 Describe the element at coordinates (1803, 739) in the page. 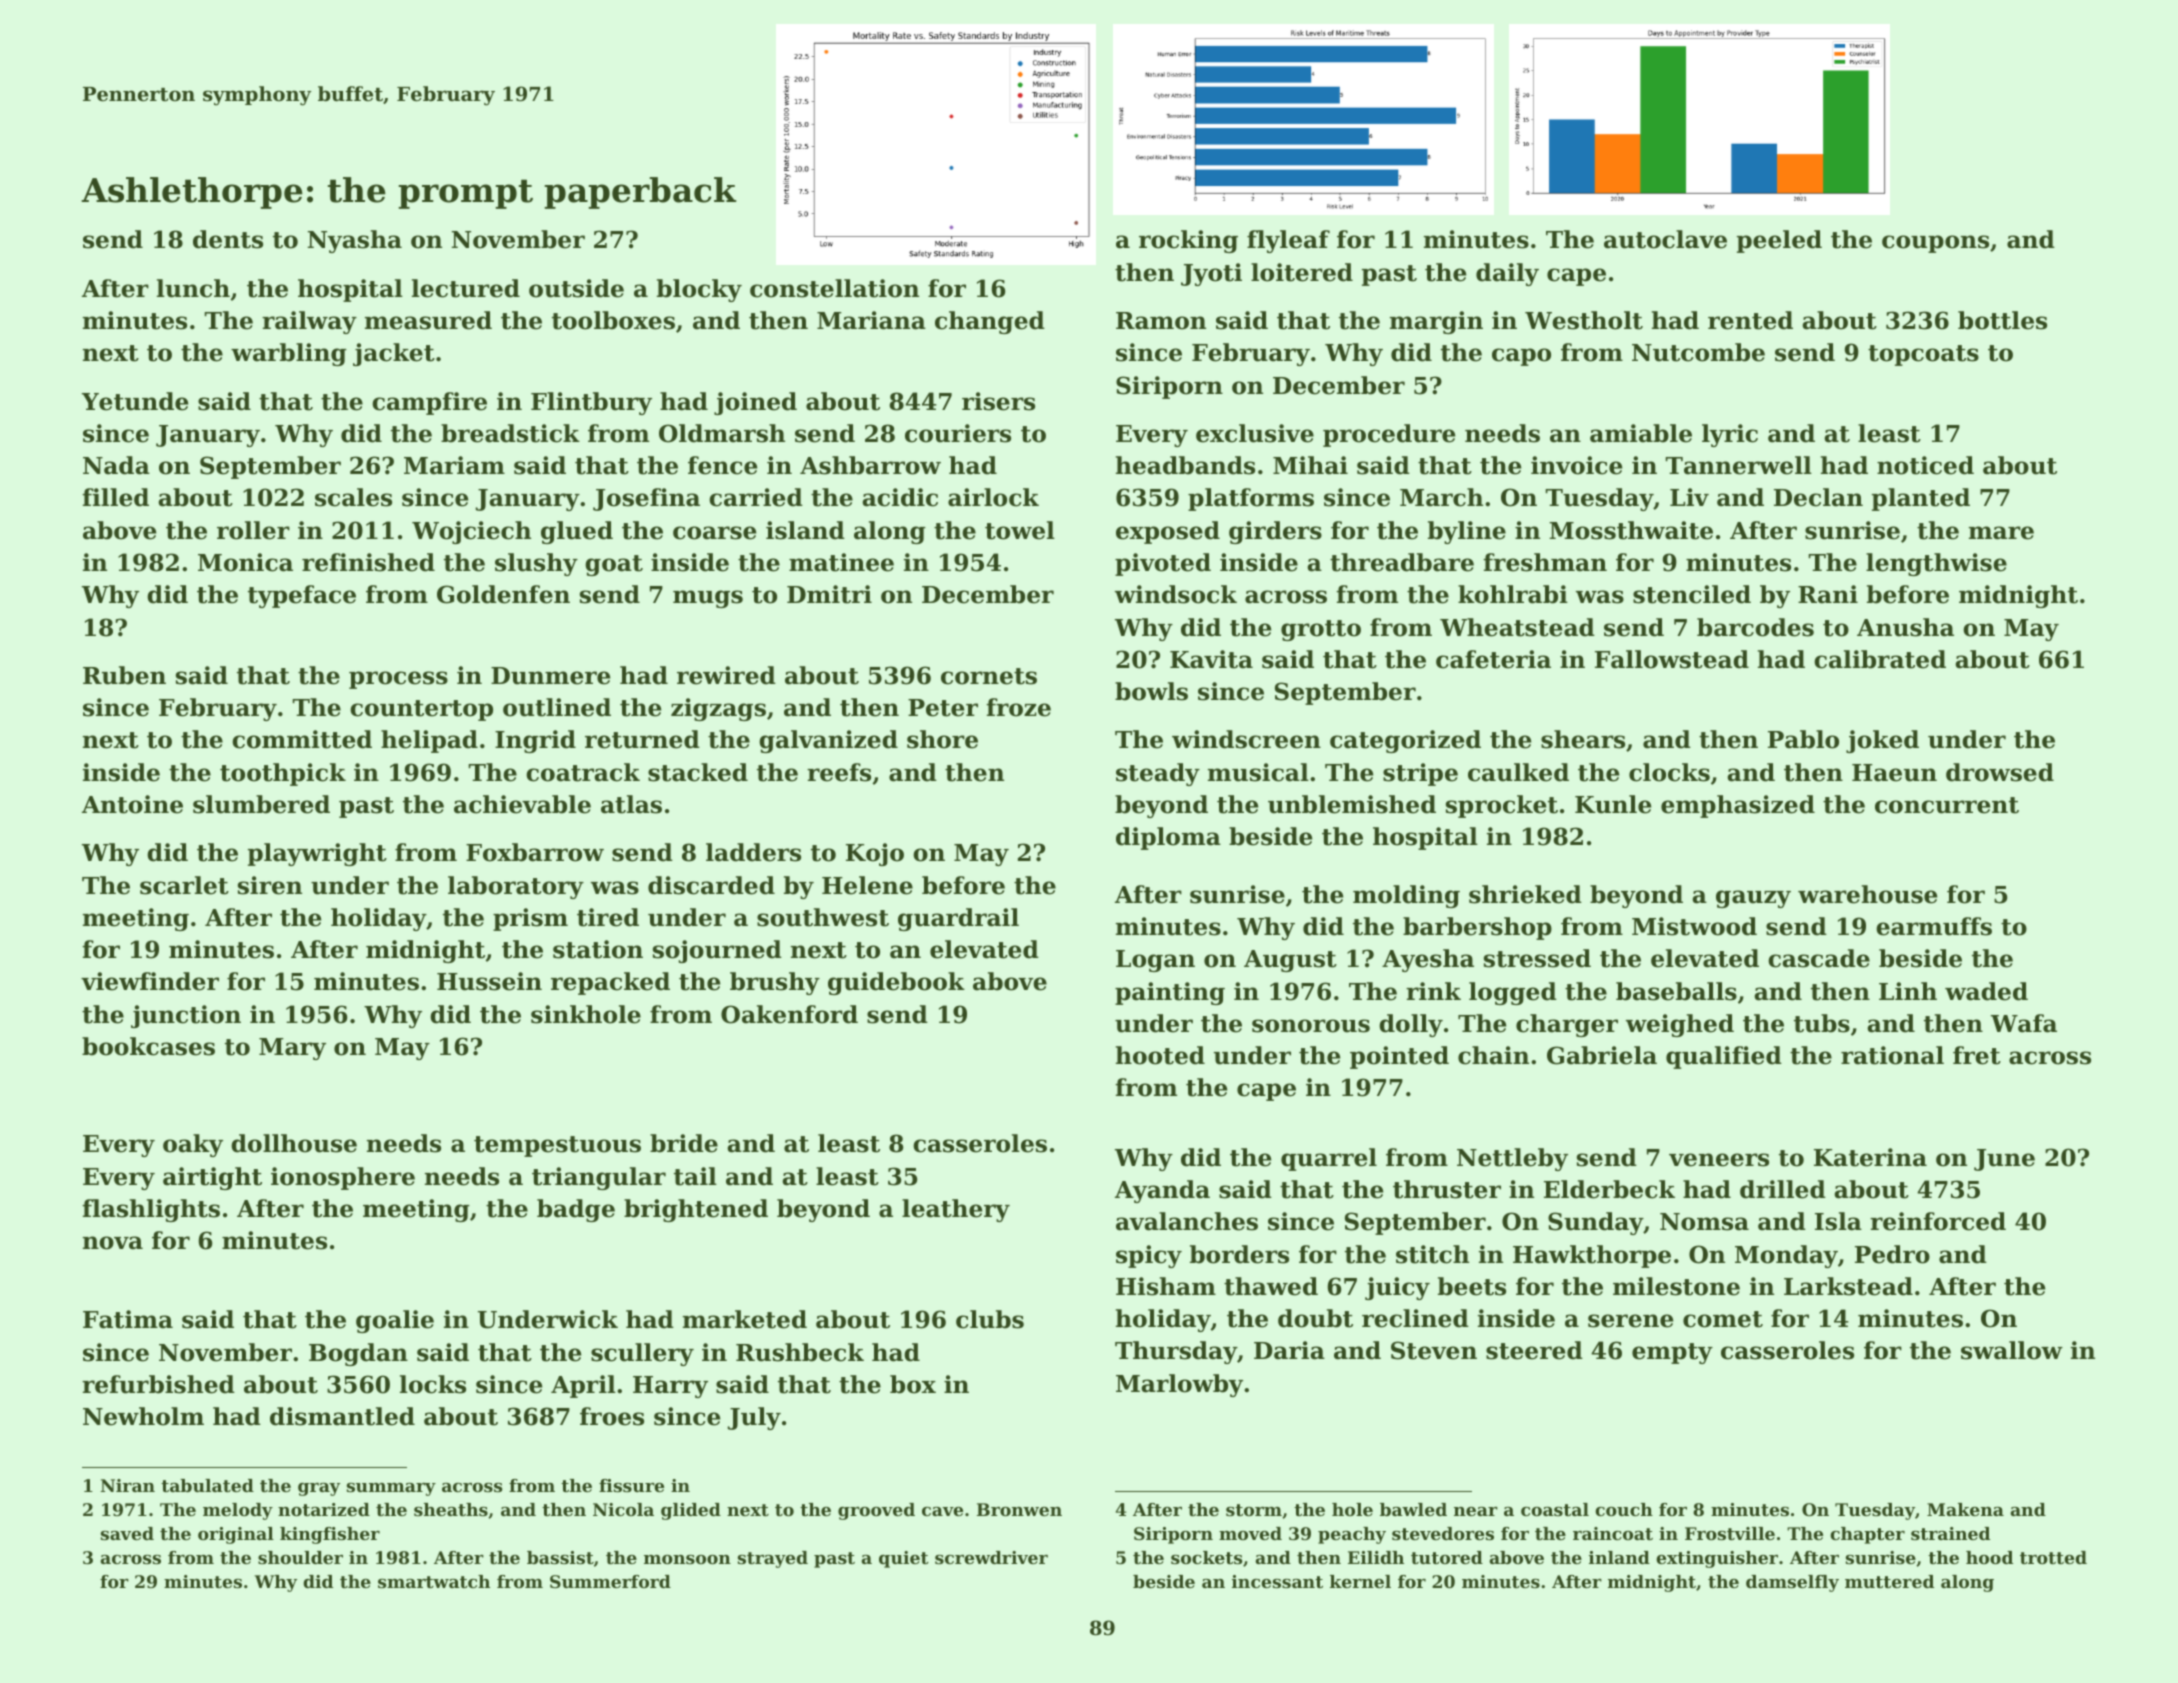

I see `Pablo` at that location.
